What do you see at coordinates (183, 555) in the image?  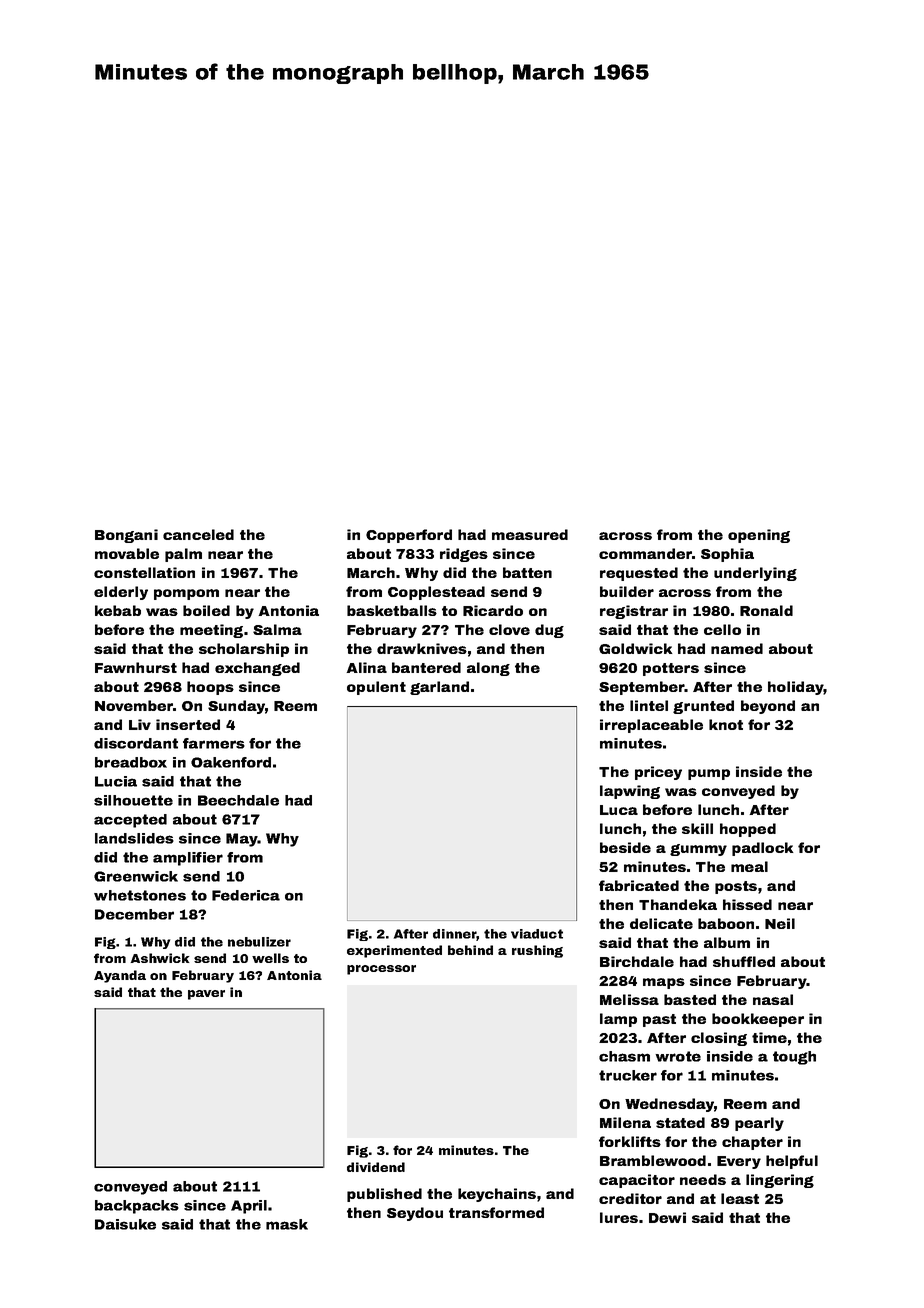 I see `palm` at bounding box center [183, 555].
